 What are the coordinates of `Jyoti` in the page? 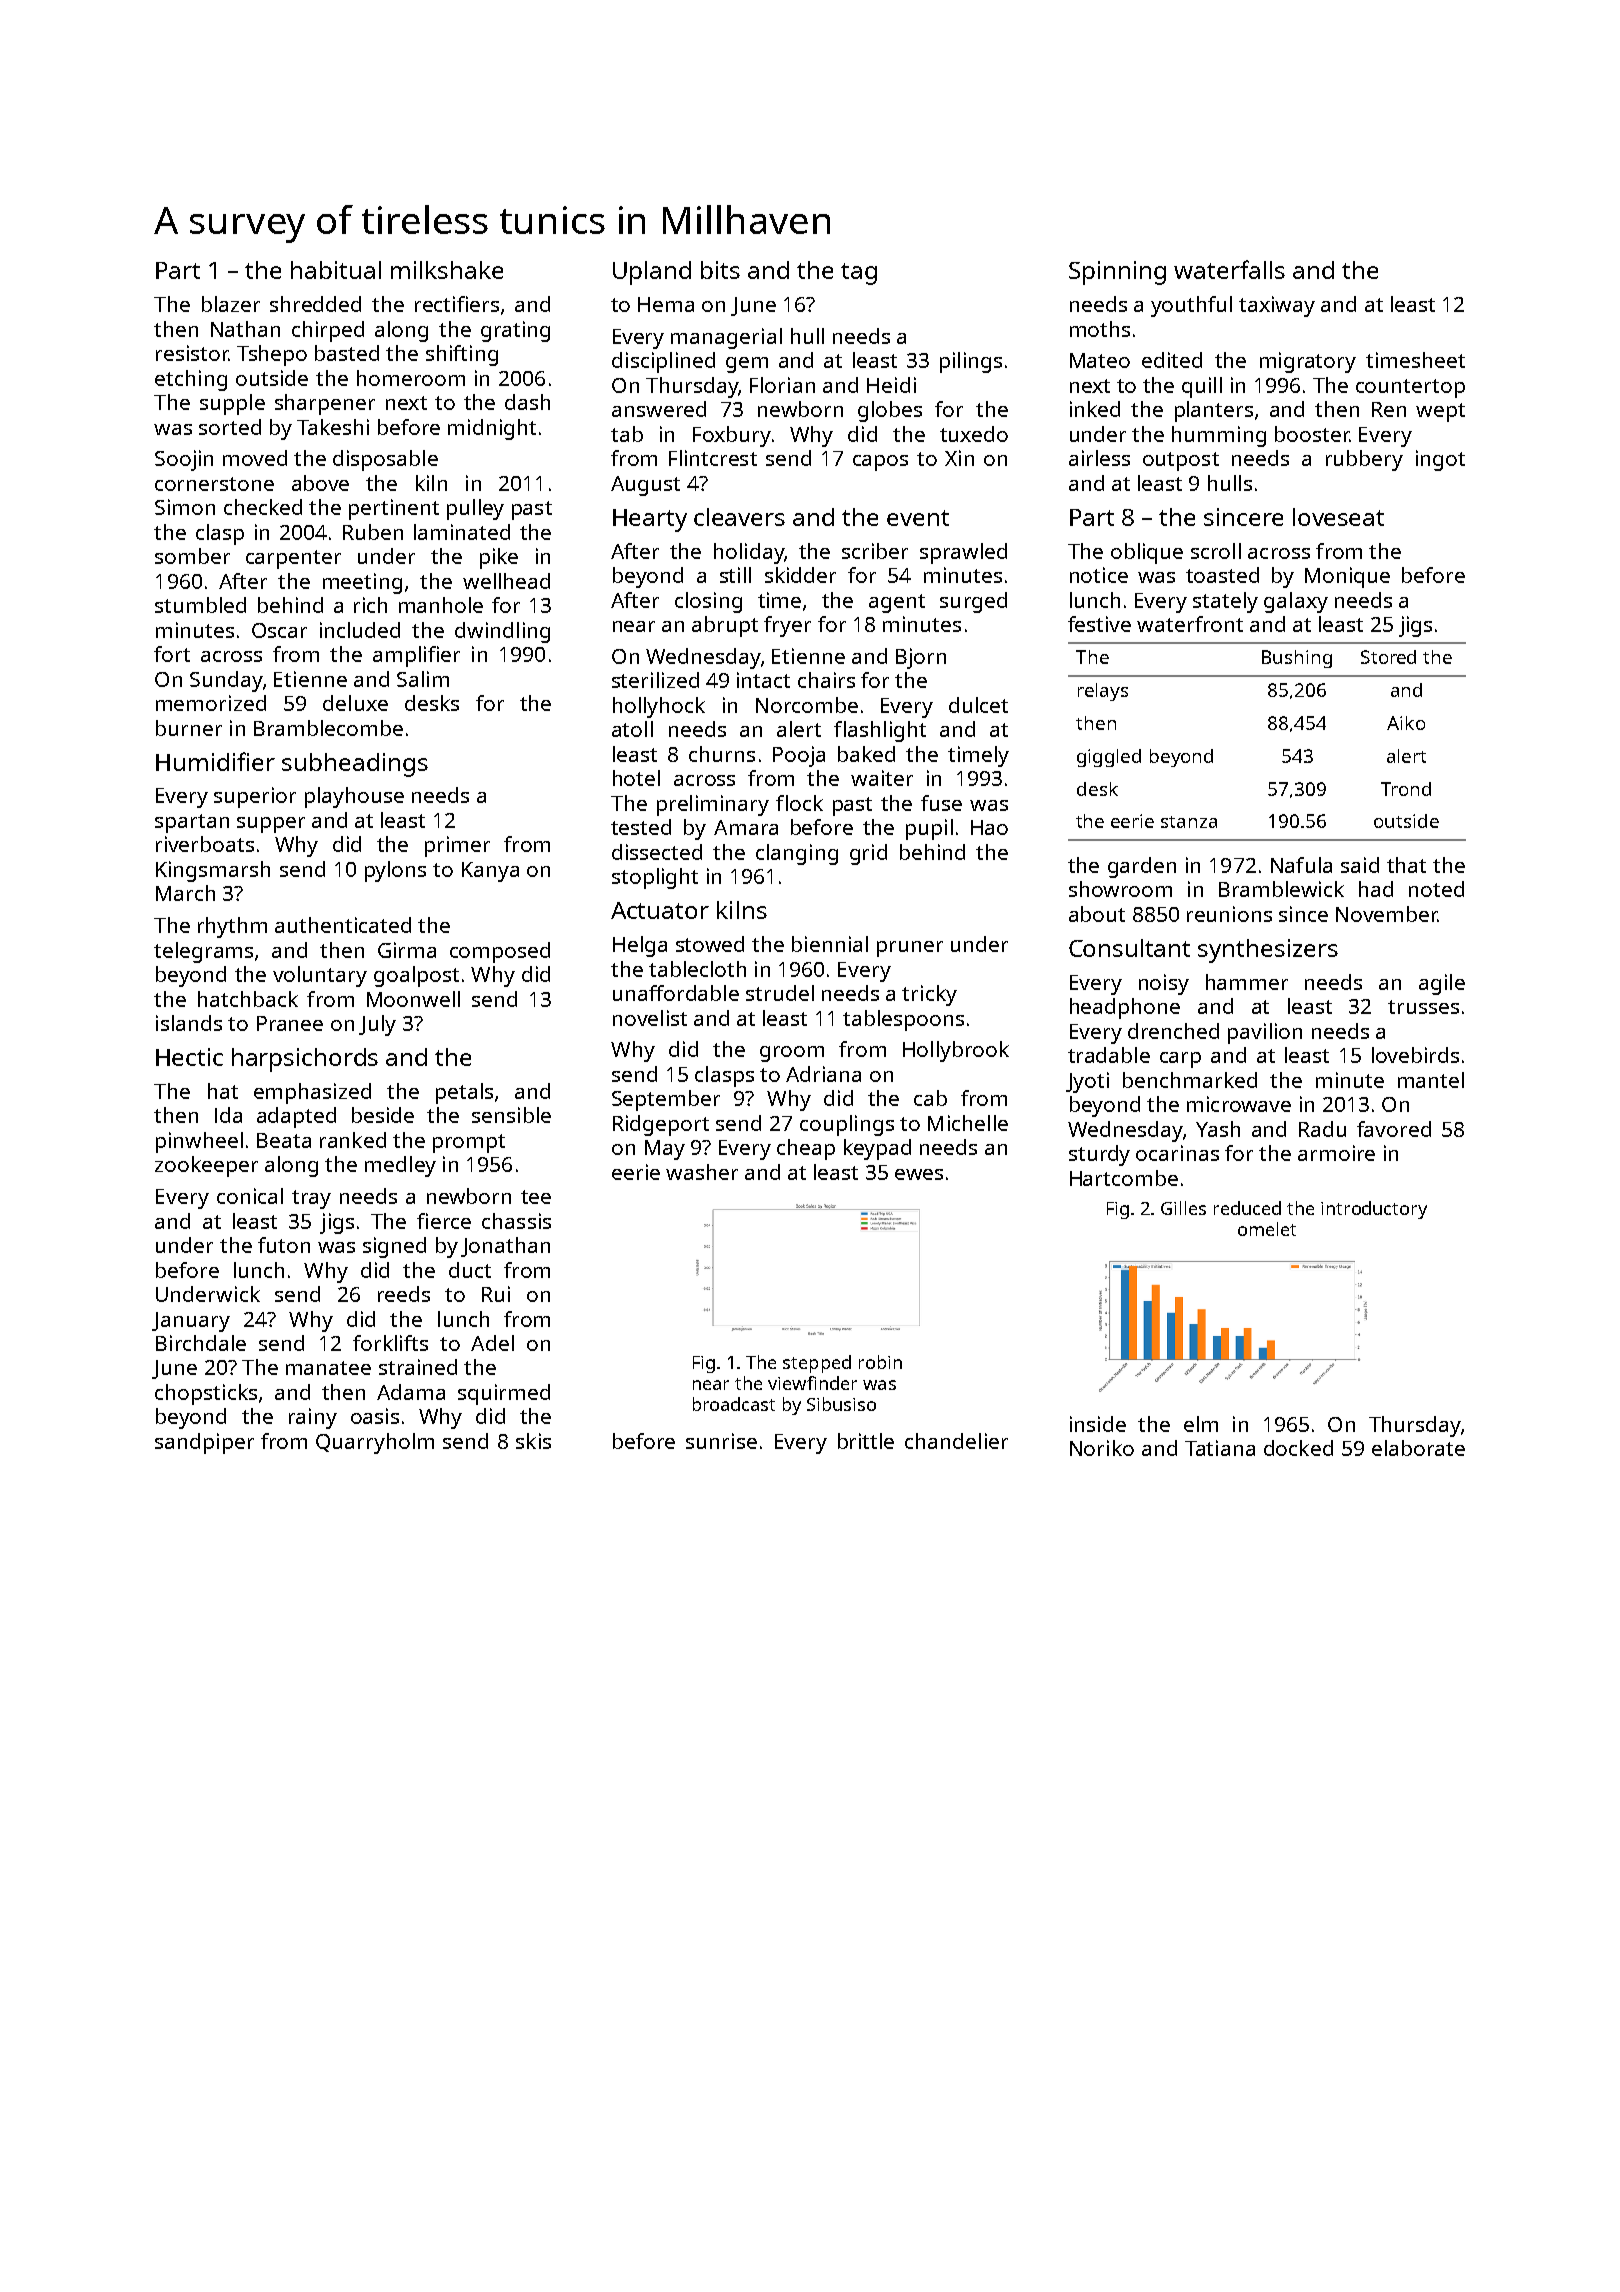 It's located at (1087, 1082).
